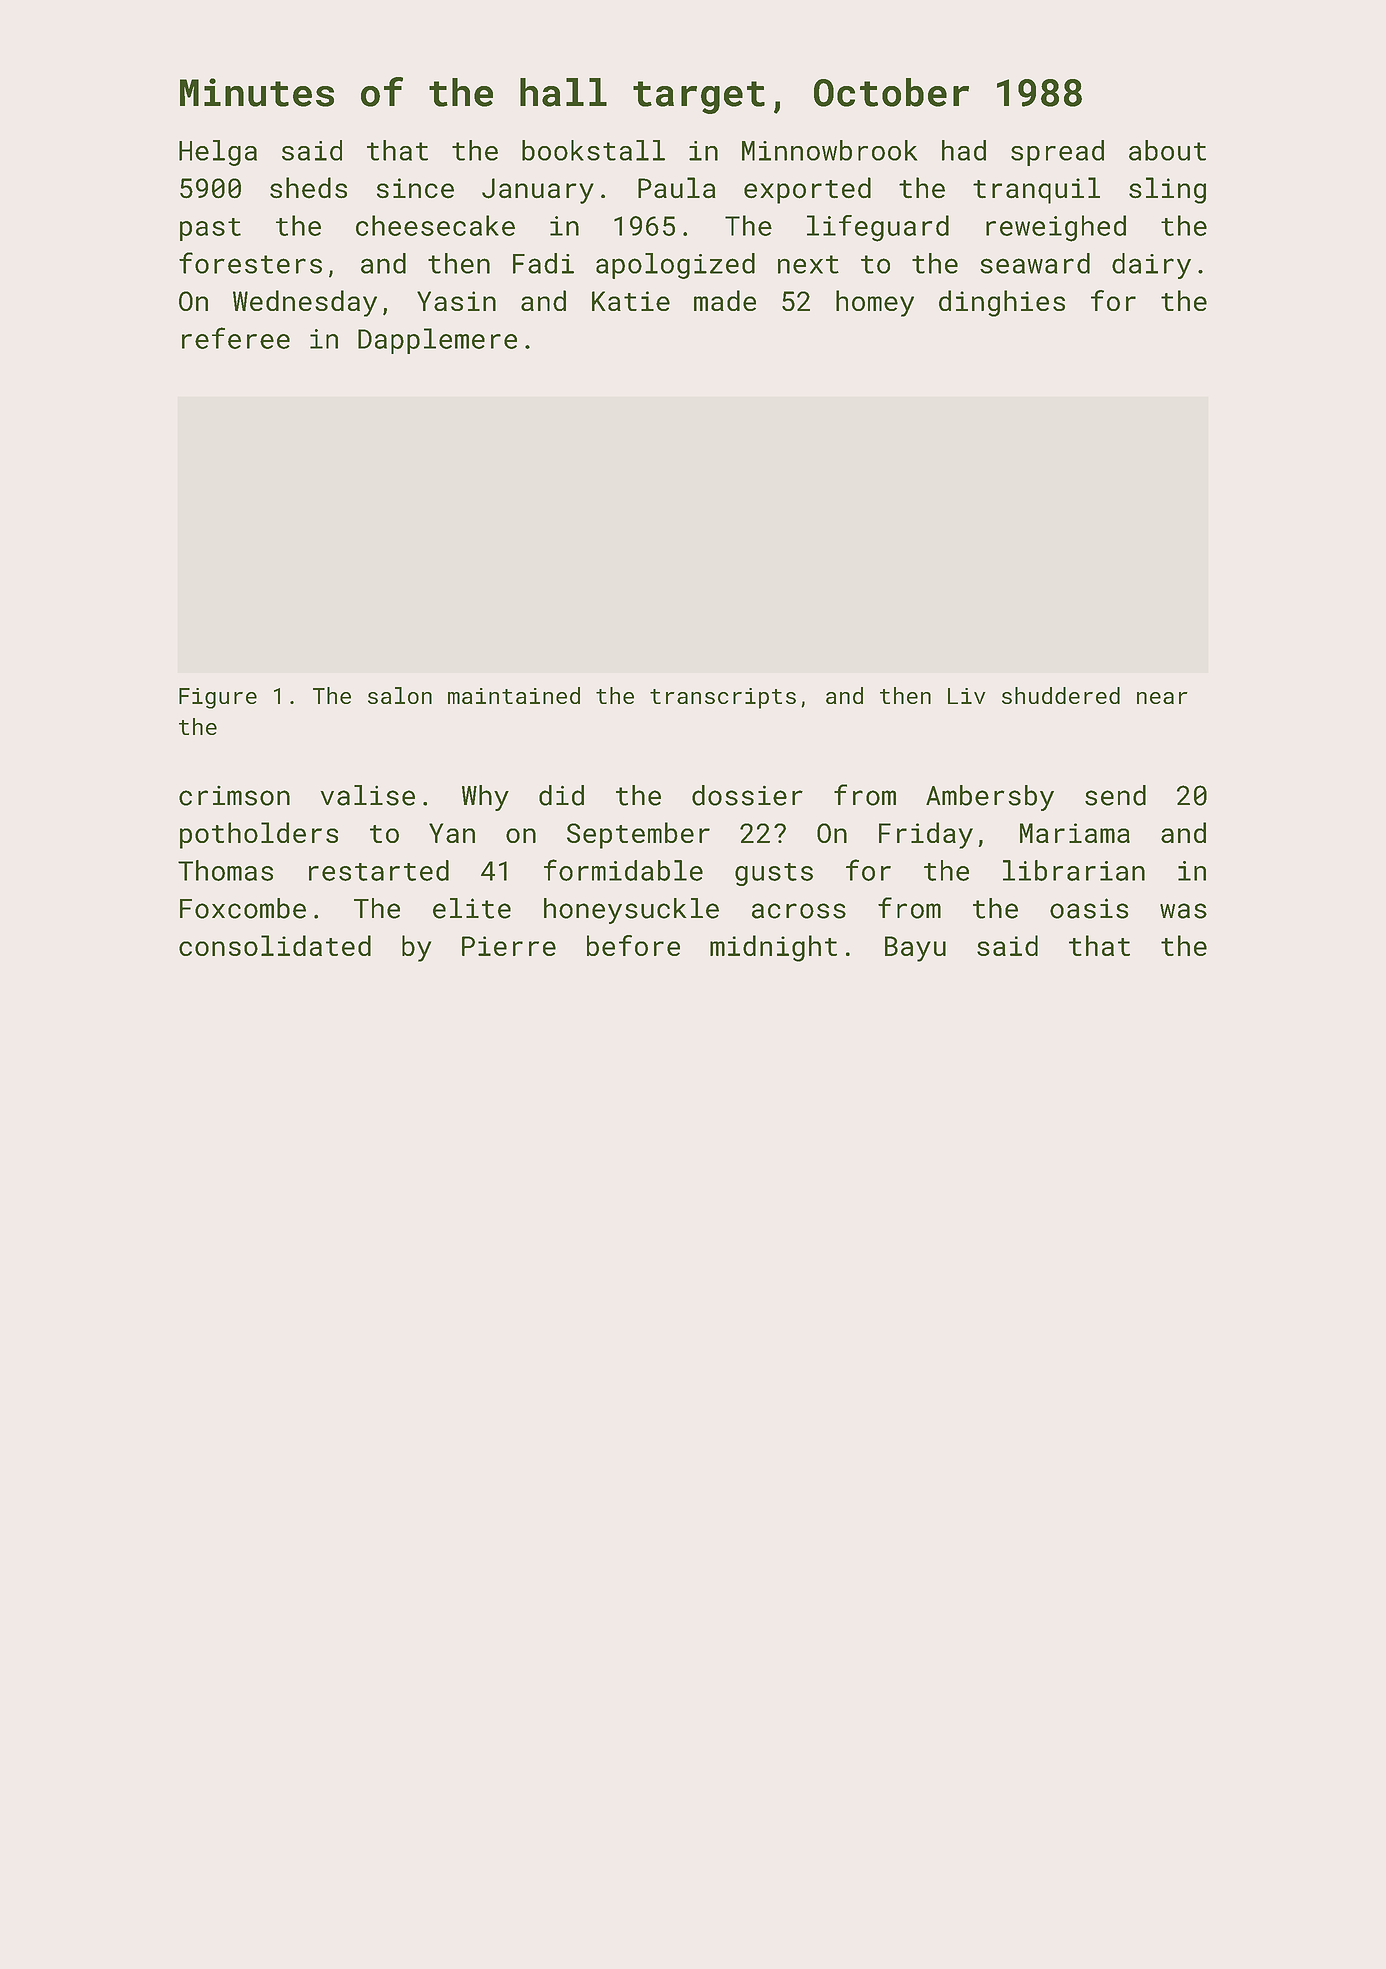  What do you see at coordinates (638, 835) in the document?
I see `September` at bounding box center [638, 835].
